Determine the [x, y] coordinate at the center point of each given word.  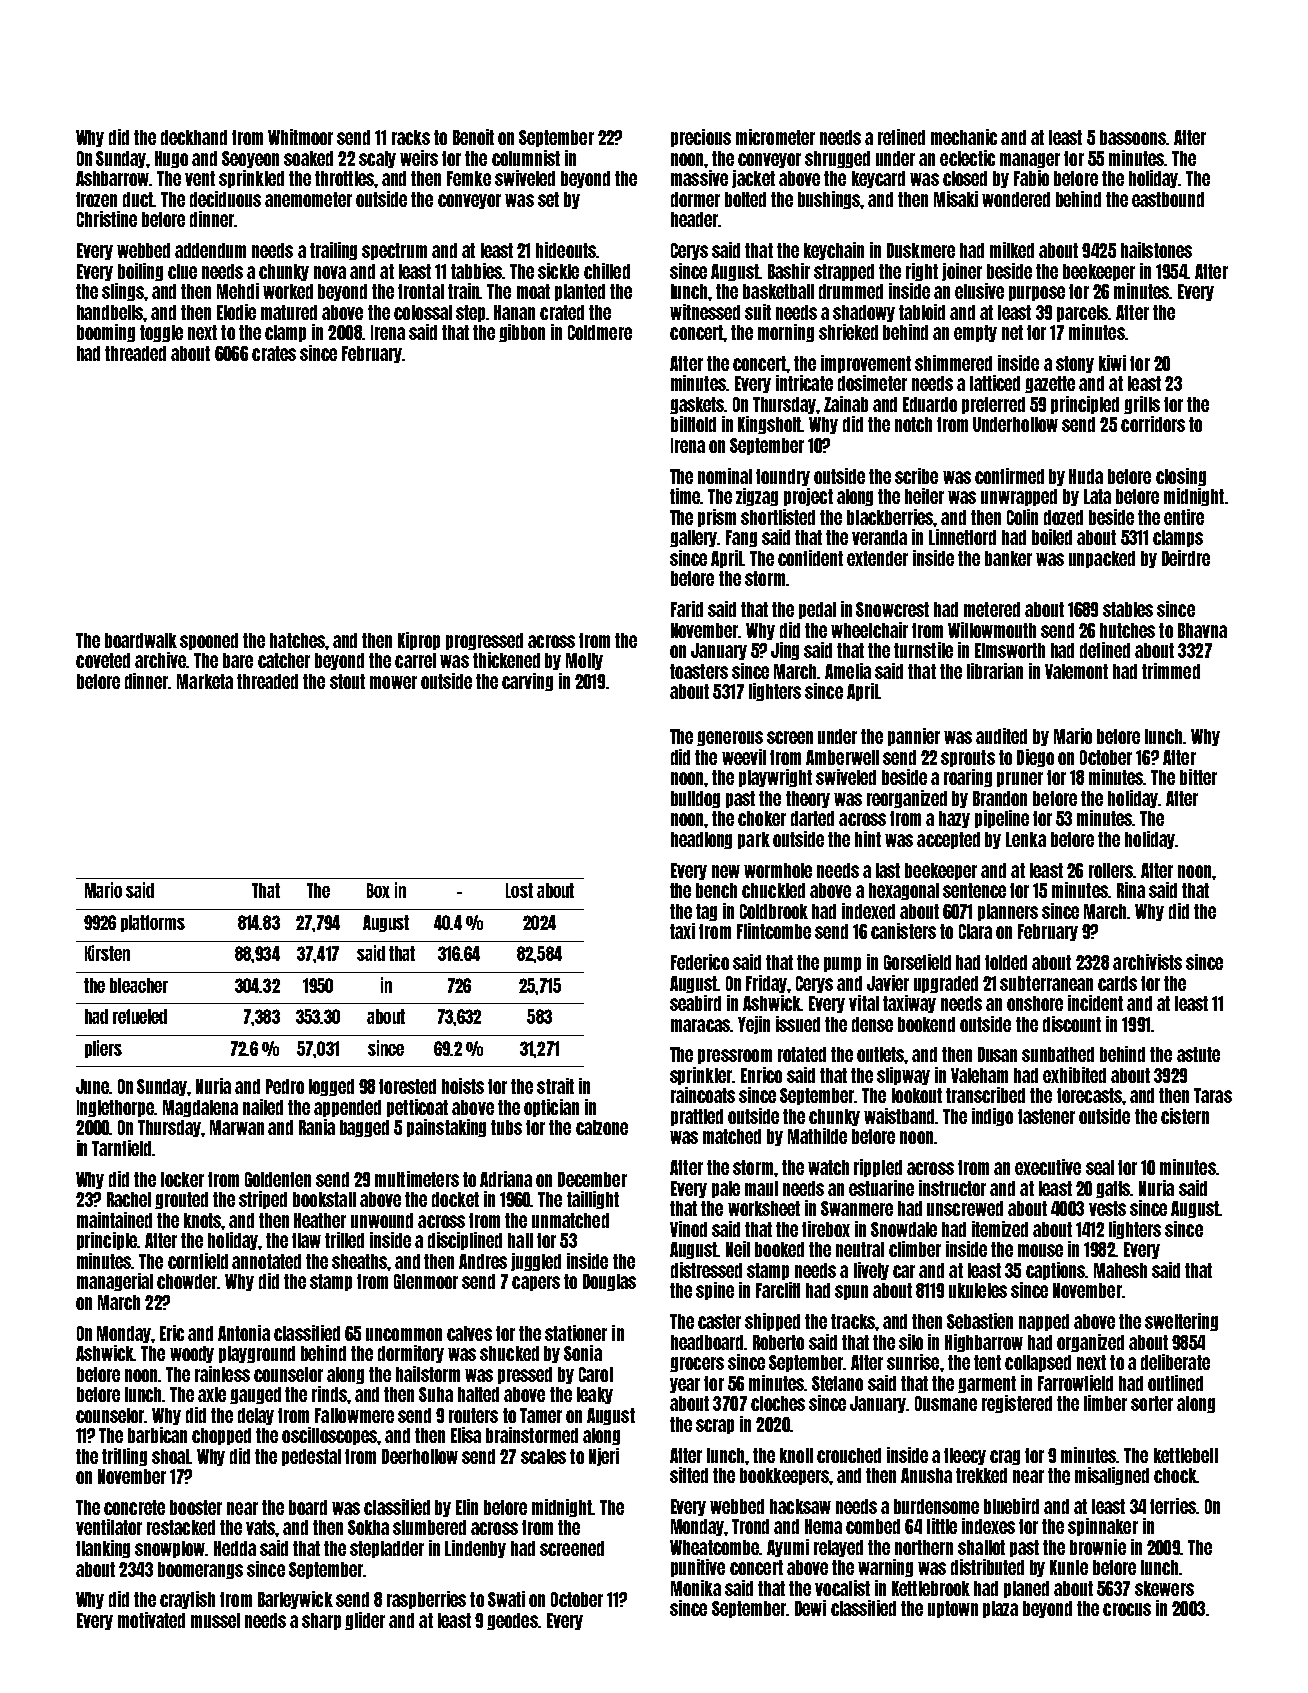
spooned [209, 641]
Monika [696, 1588]
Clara [975, 931]
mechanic [964, 137]
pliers [103, 1049]
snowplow [170, 1549]
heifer [924, 496]
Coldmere [600, 332]
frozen [96, 199]
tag [706, 912]
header [694, 219]
